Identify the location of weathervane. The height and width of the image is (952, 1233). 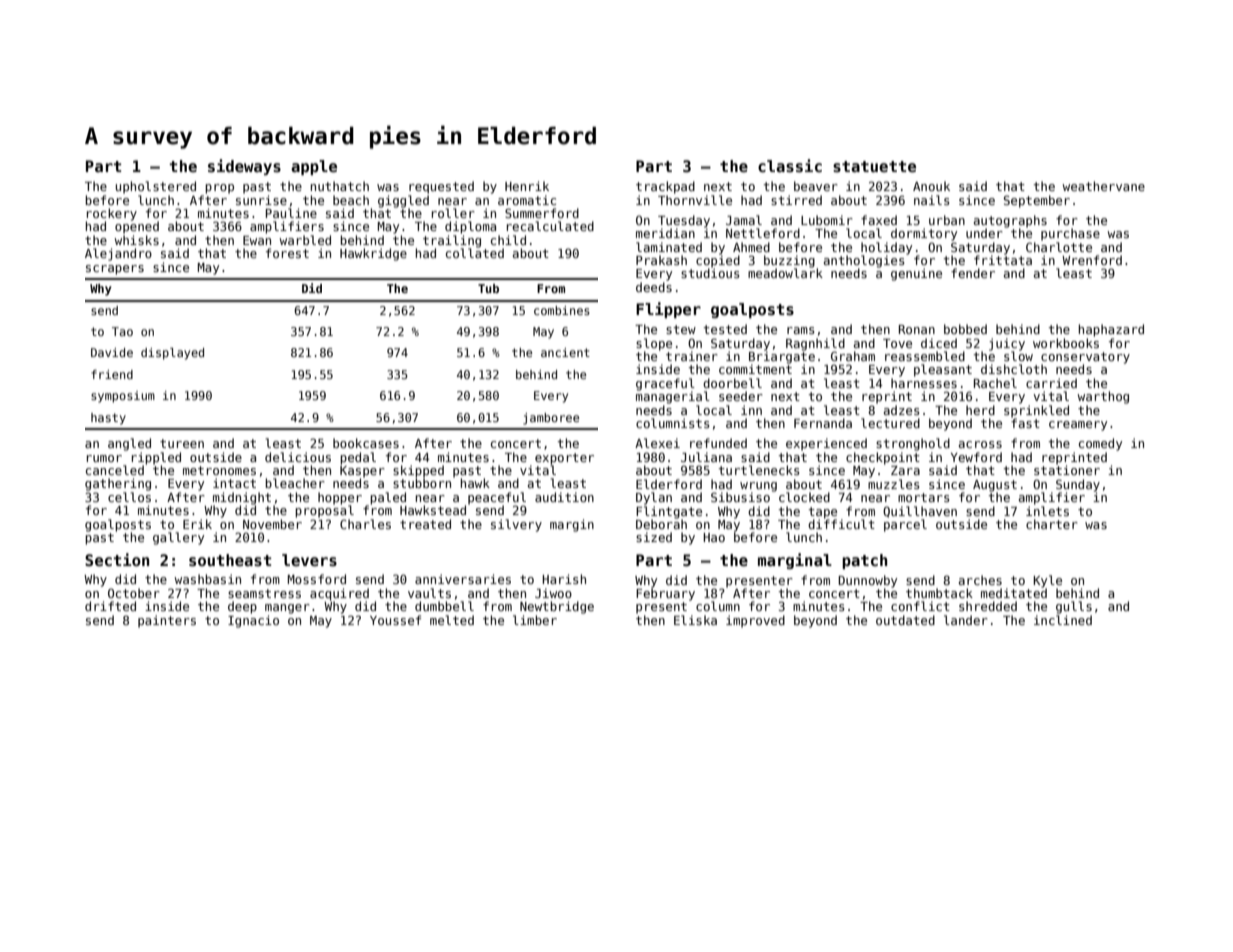
(1103, 186).
